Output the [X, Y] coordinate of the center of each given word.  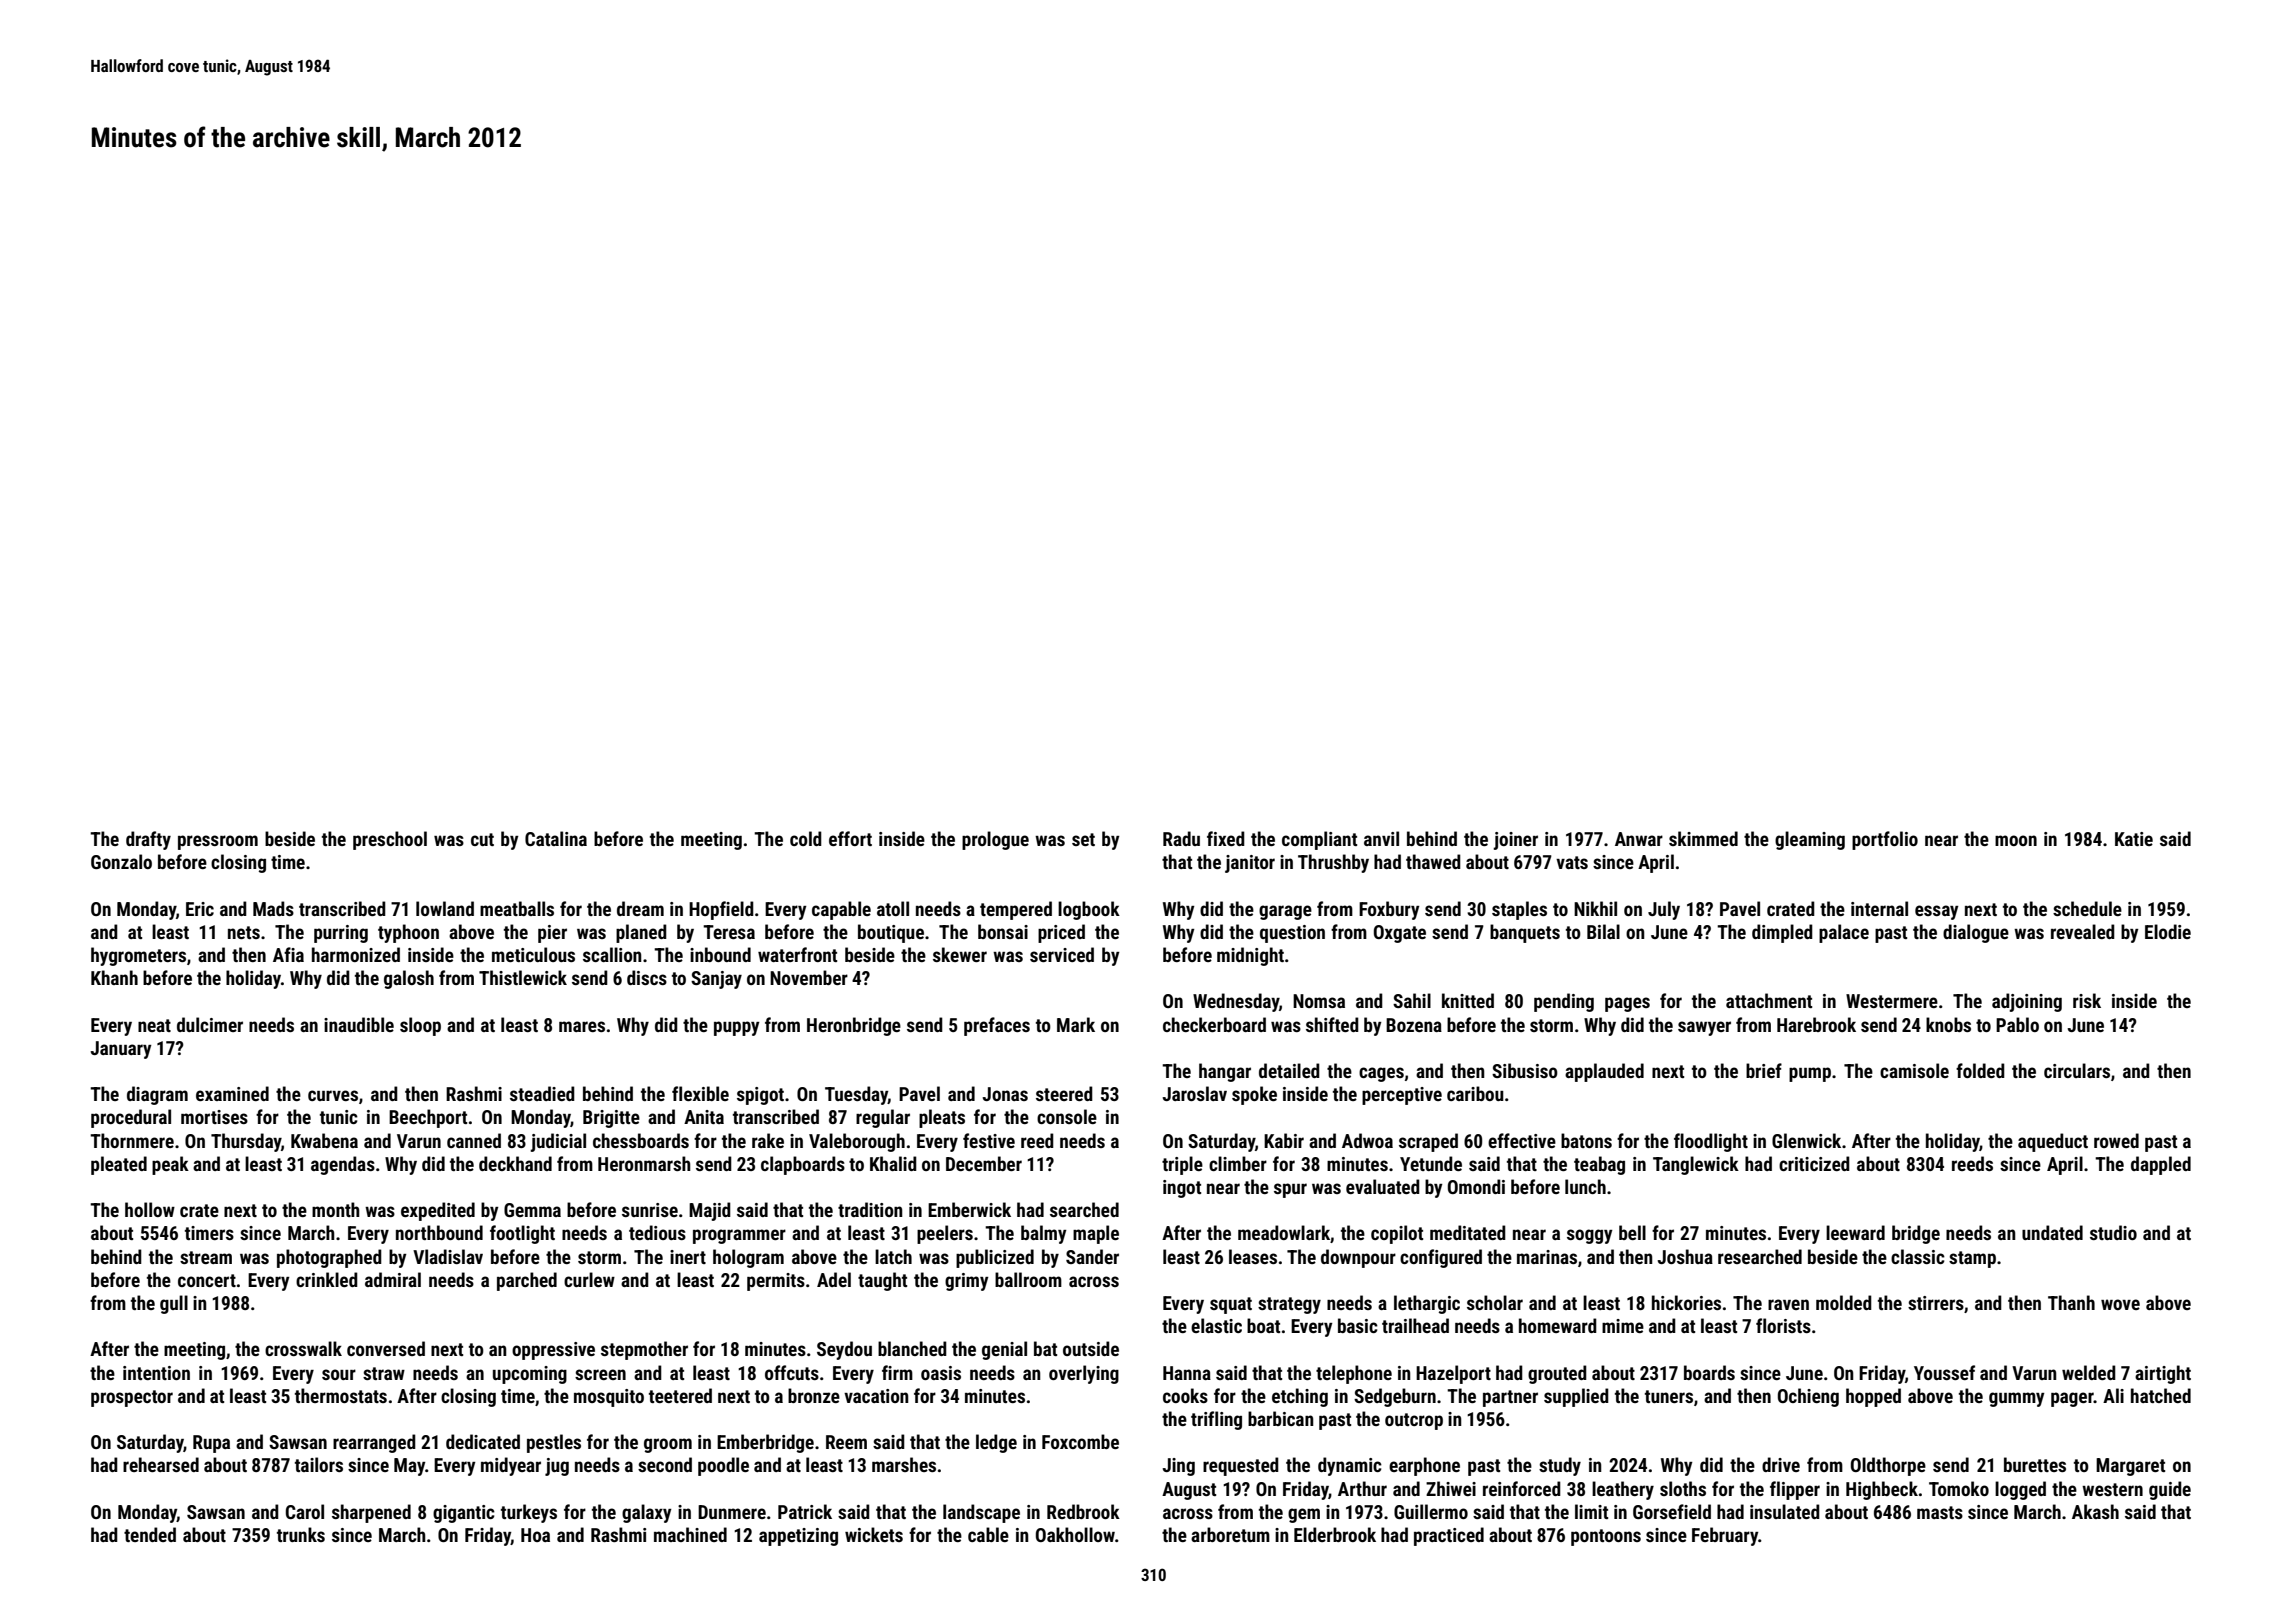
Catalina [556, 838]
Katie [2134, 839]
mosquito [609, 1398]
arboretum [1230, 1534]
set [1083, 839]
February [1725, 1536]
